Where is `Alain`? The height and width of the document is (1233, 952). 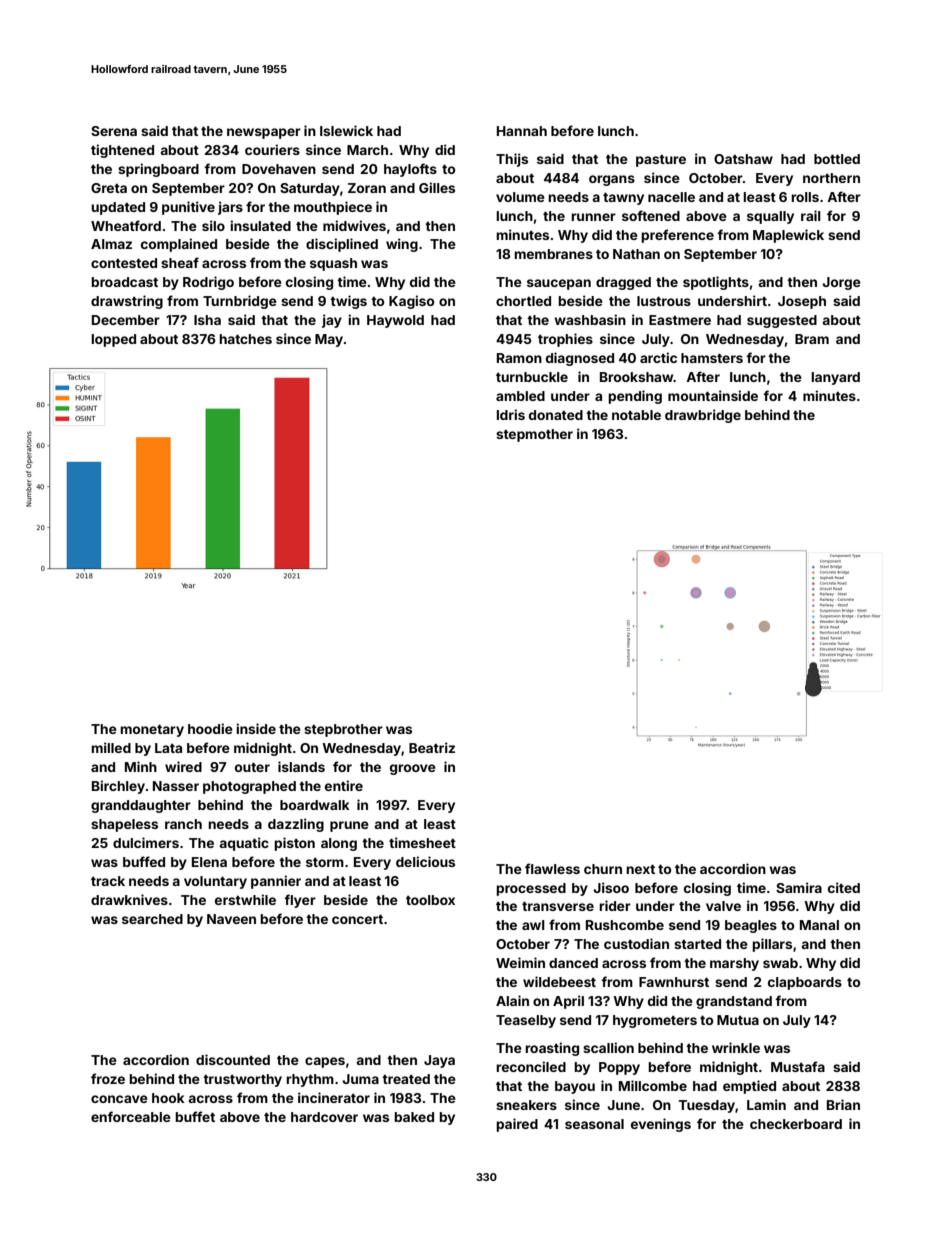
Alain is located at coordinates (512, 1000).
